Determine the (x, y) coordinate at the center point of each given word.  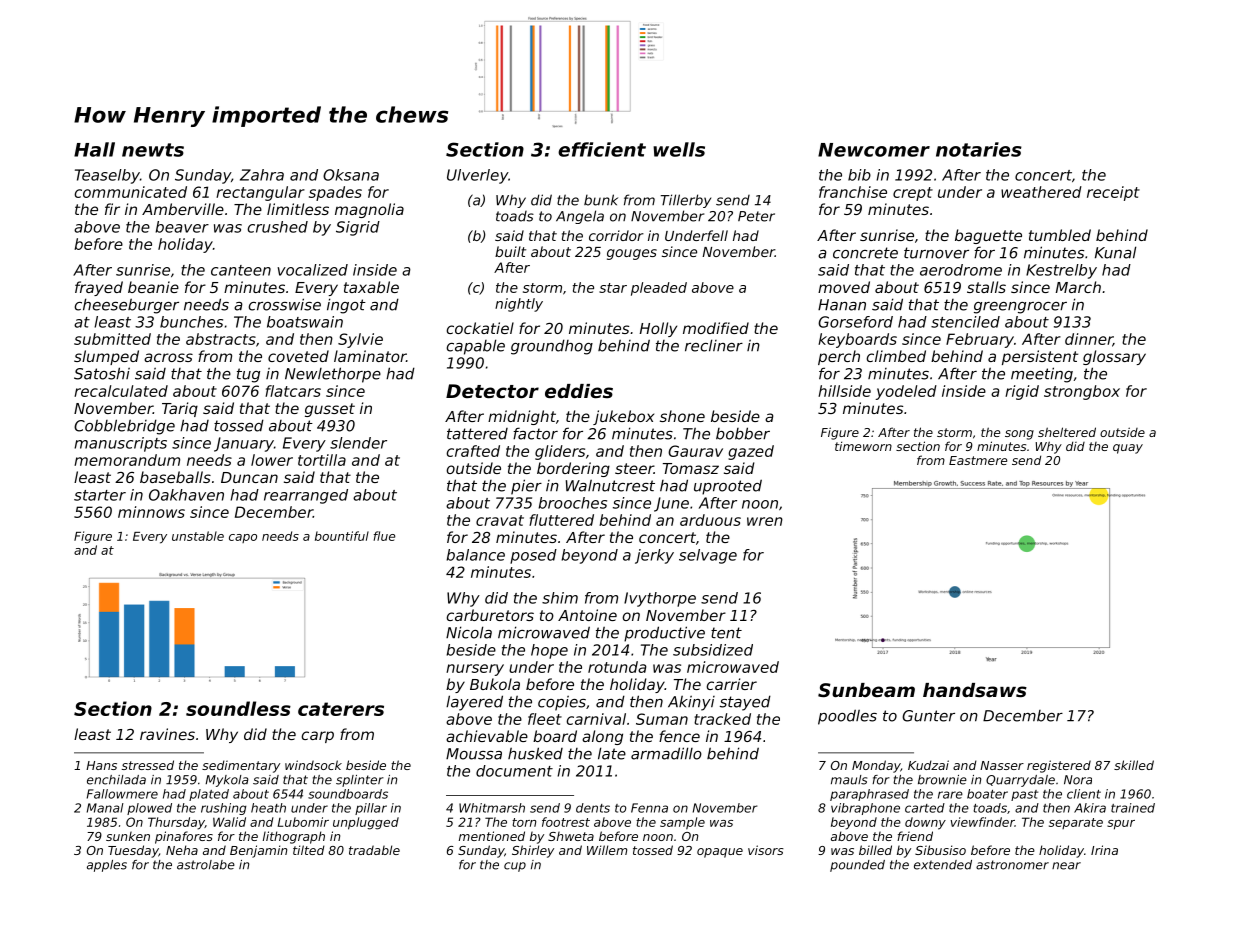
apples (107, 866)
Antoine (587, 615)
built (510, 251)
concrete (865, 253)
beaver (182, 227)
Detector (492, 391)
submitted (112, 339)
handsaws (975, 690)
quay (1128, 449)
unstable (198, 536)
